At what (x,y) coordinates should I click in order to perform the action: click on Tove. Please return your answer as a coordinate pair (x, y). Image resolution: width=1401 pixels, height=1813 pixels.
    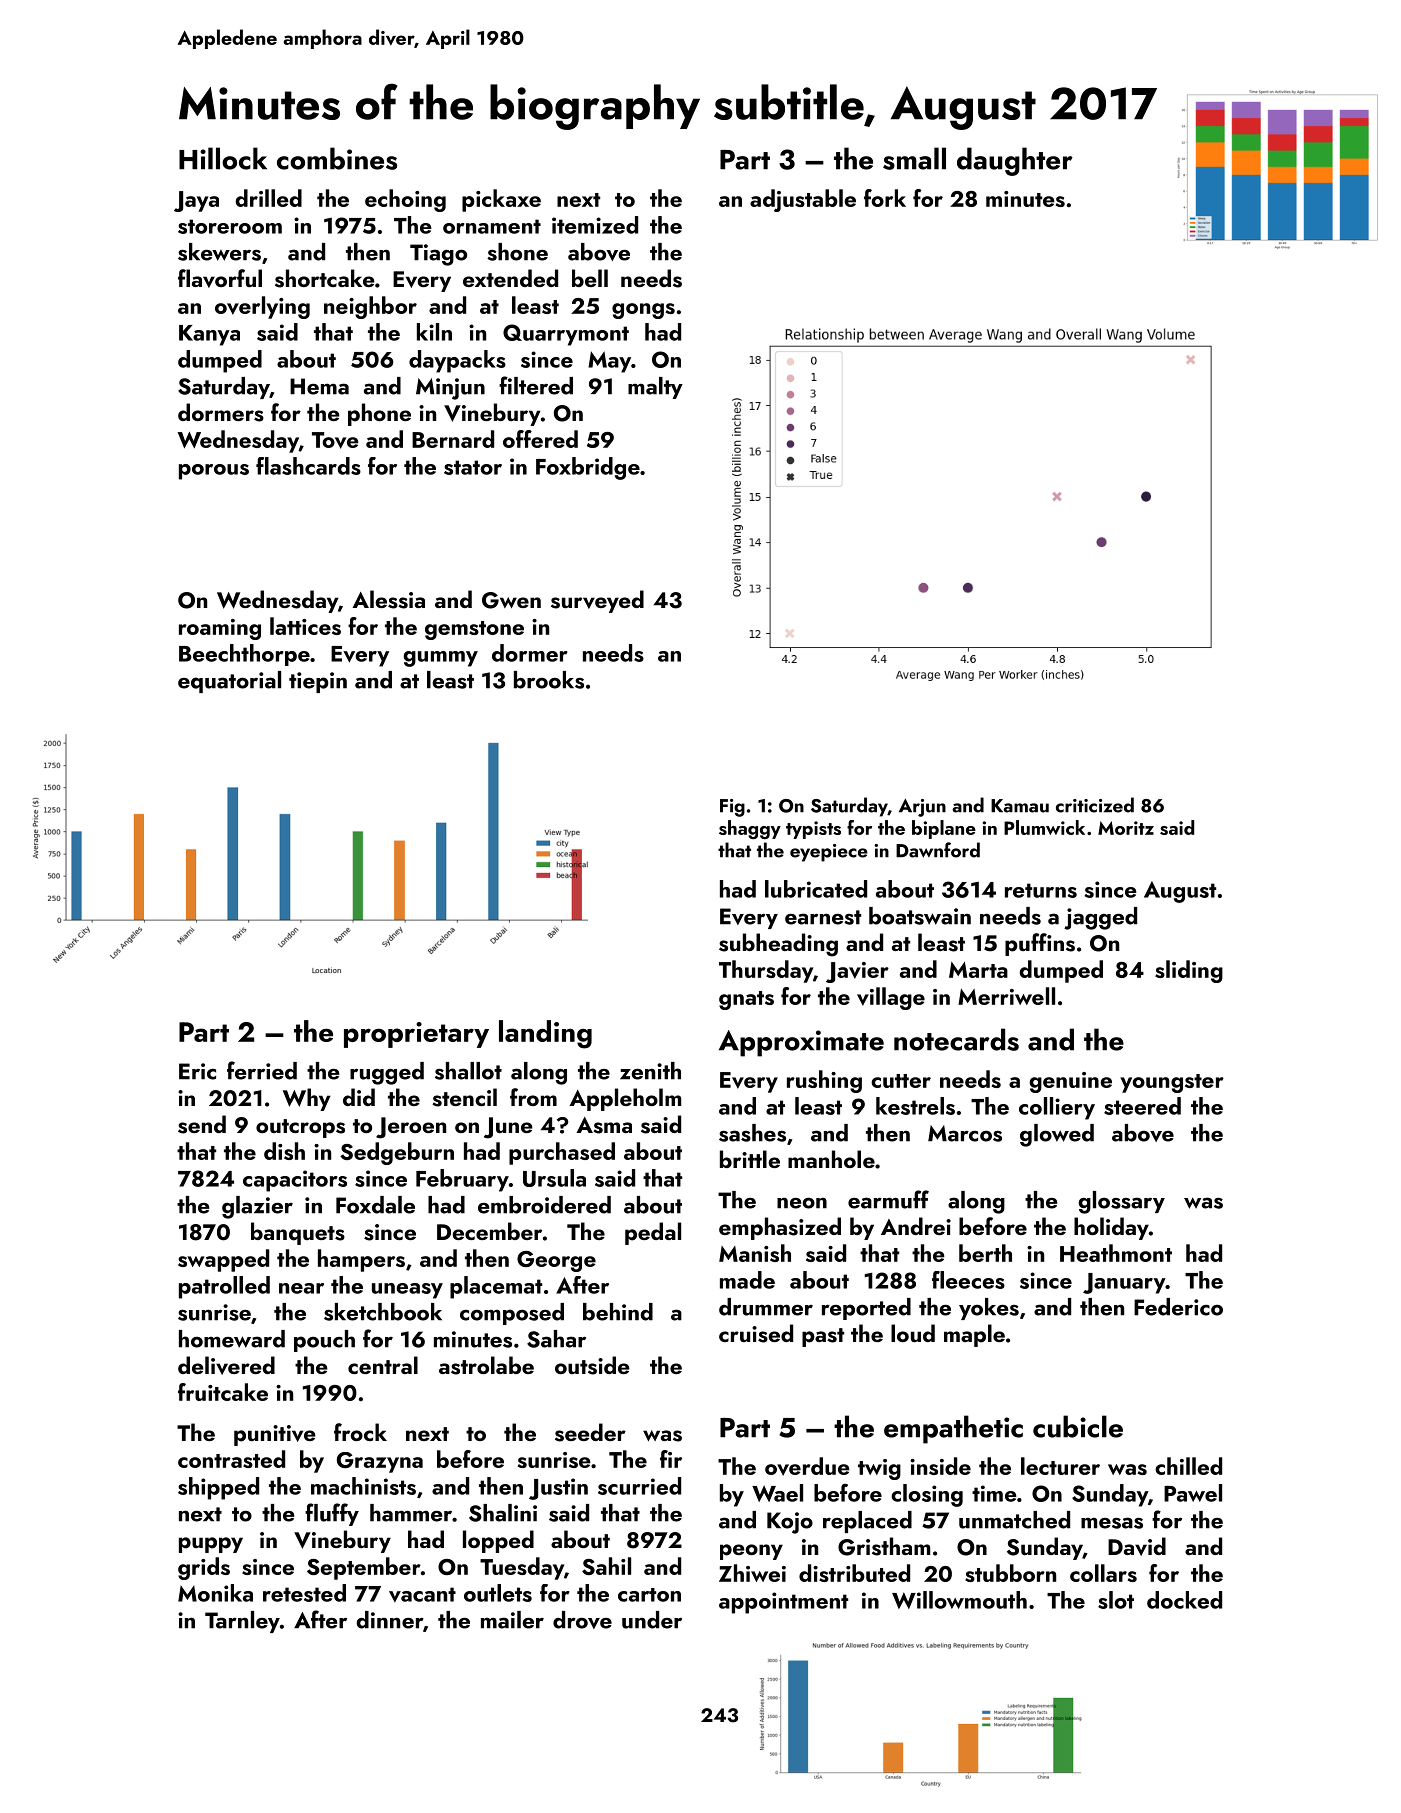
    Looking at the image, I should click on (335, 440).
